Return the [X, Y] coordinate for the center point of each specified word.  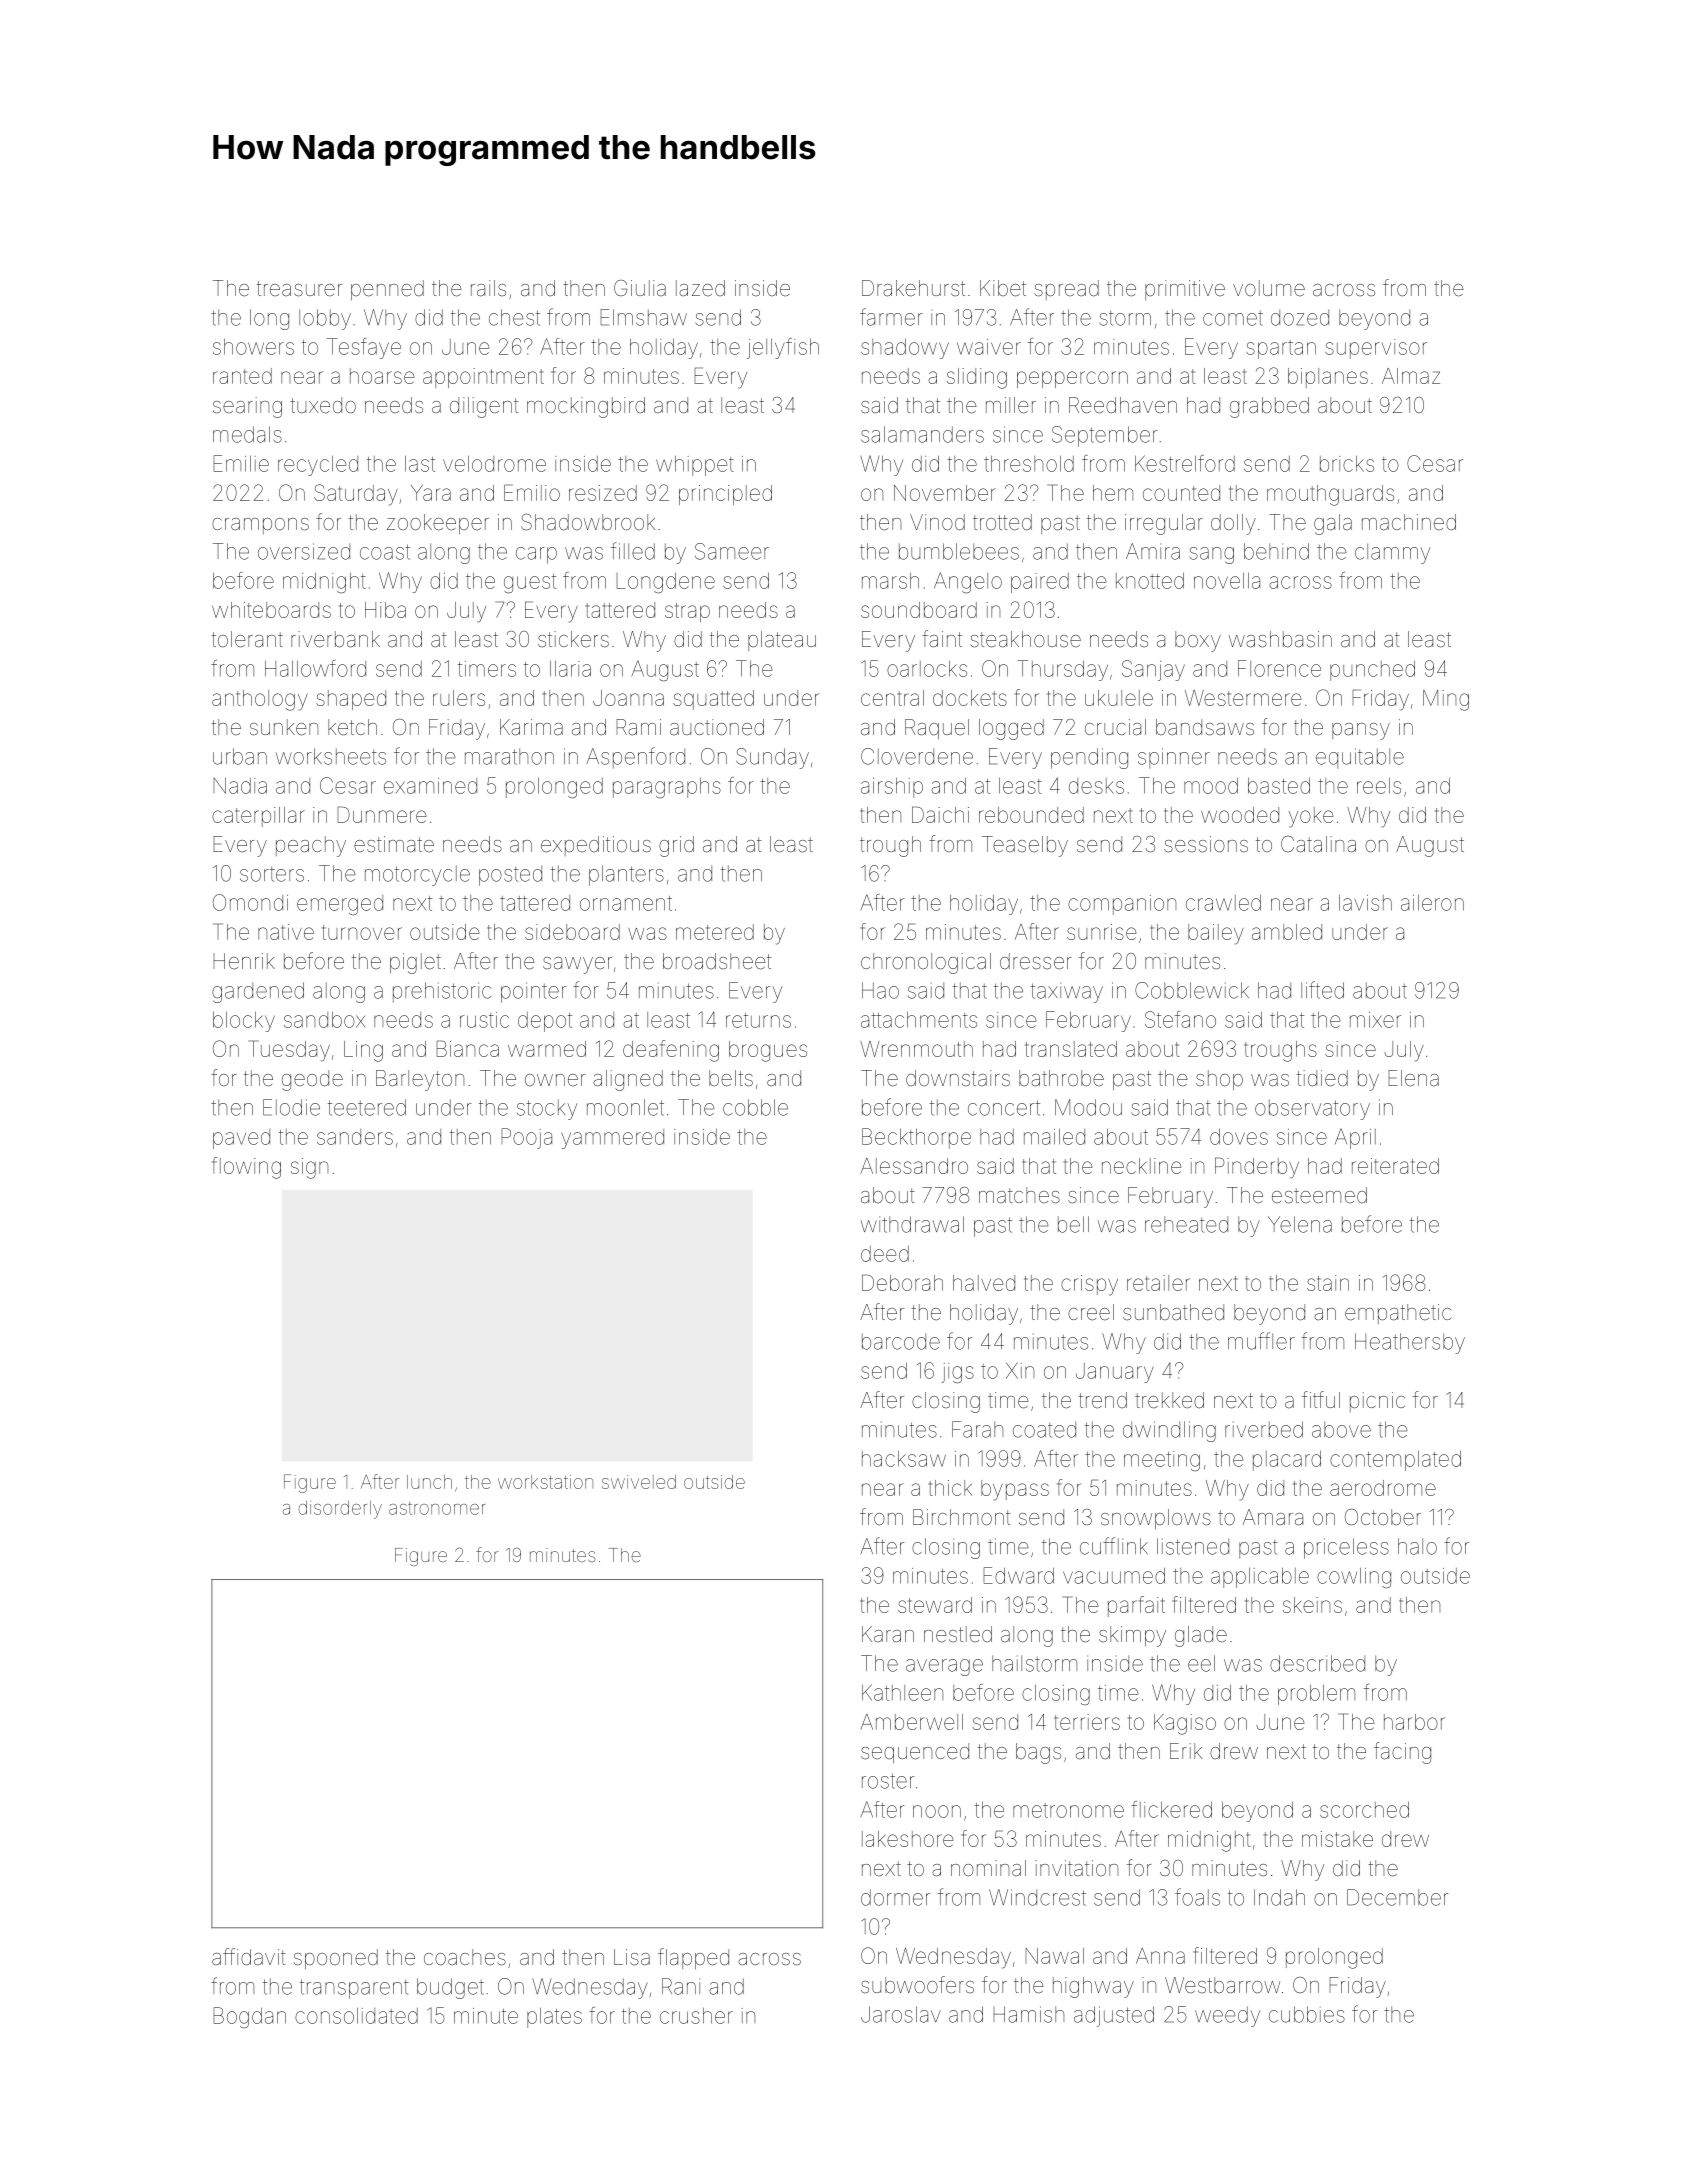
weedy [1227, 2016]
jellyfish [783, 348]
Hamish [1028, 2014]
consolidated [356, 2015]
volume [1269, 288]
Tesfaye [364, 348]
